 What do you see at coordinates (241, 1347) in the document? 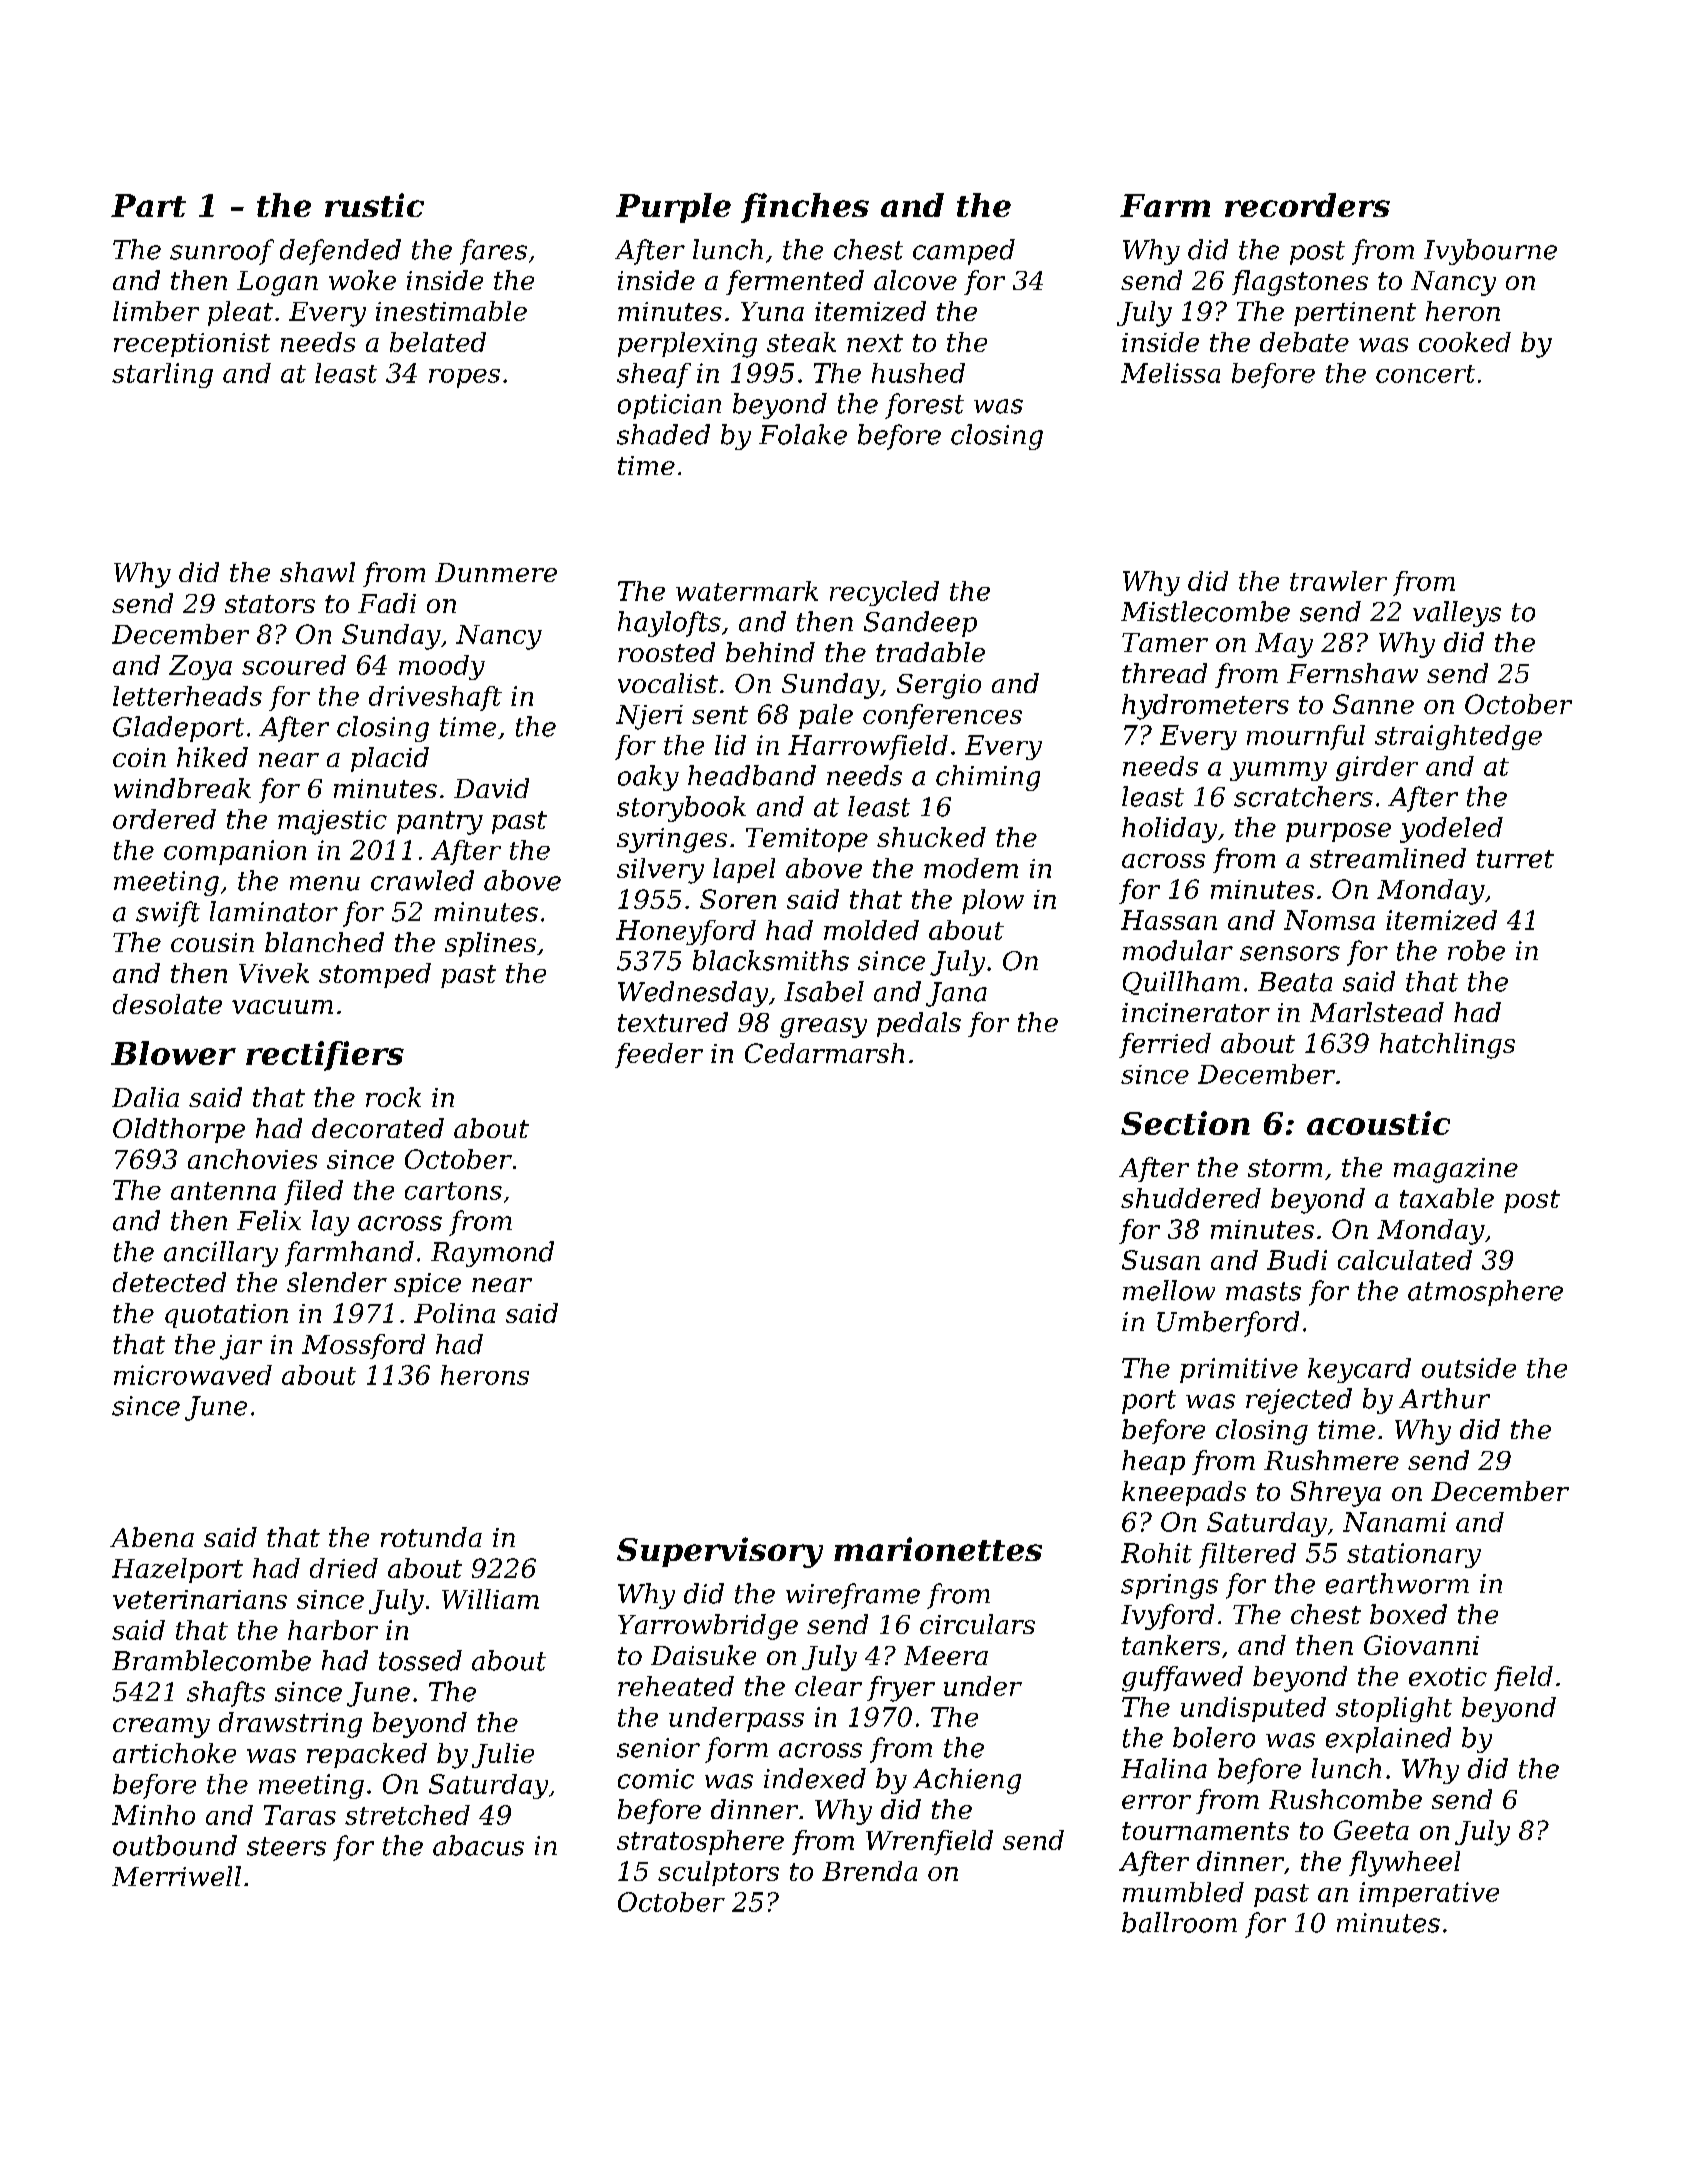
I see `jar` at bounding box center [241, 1347].
